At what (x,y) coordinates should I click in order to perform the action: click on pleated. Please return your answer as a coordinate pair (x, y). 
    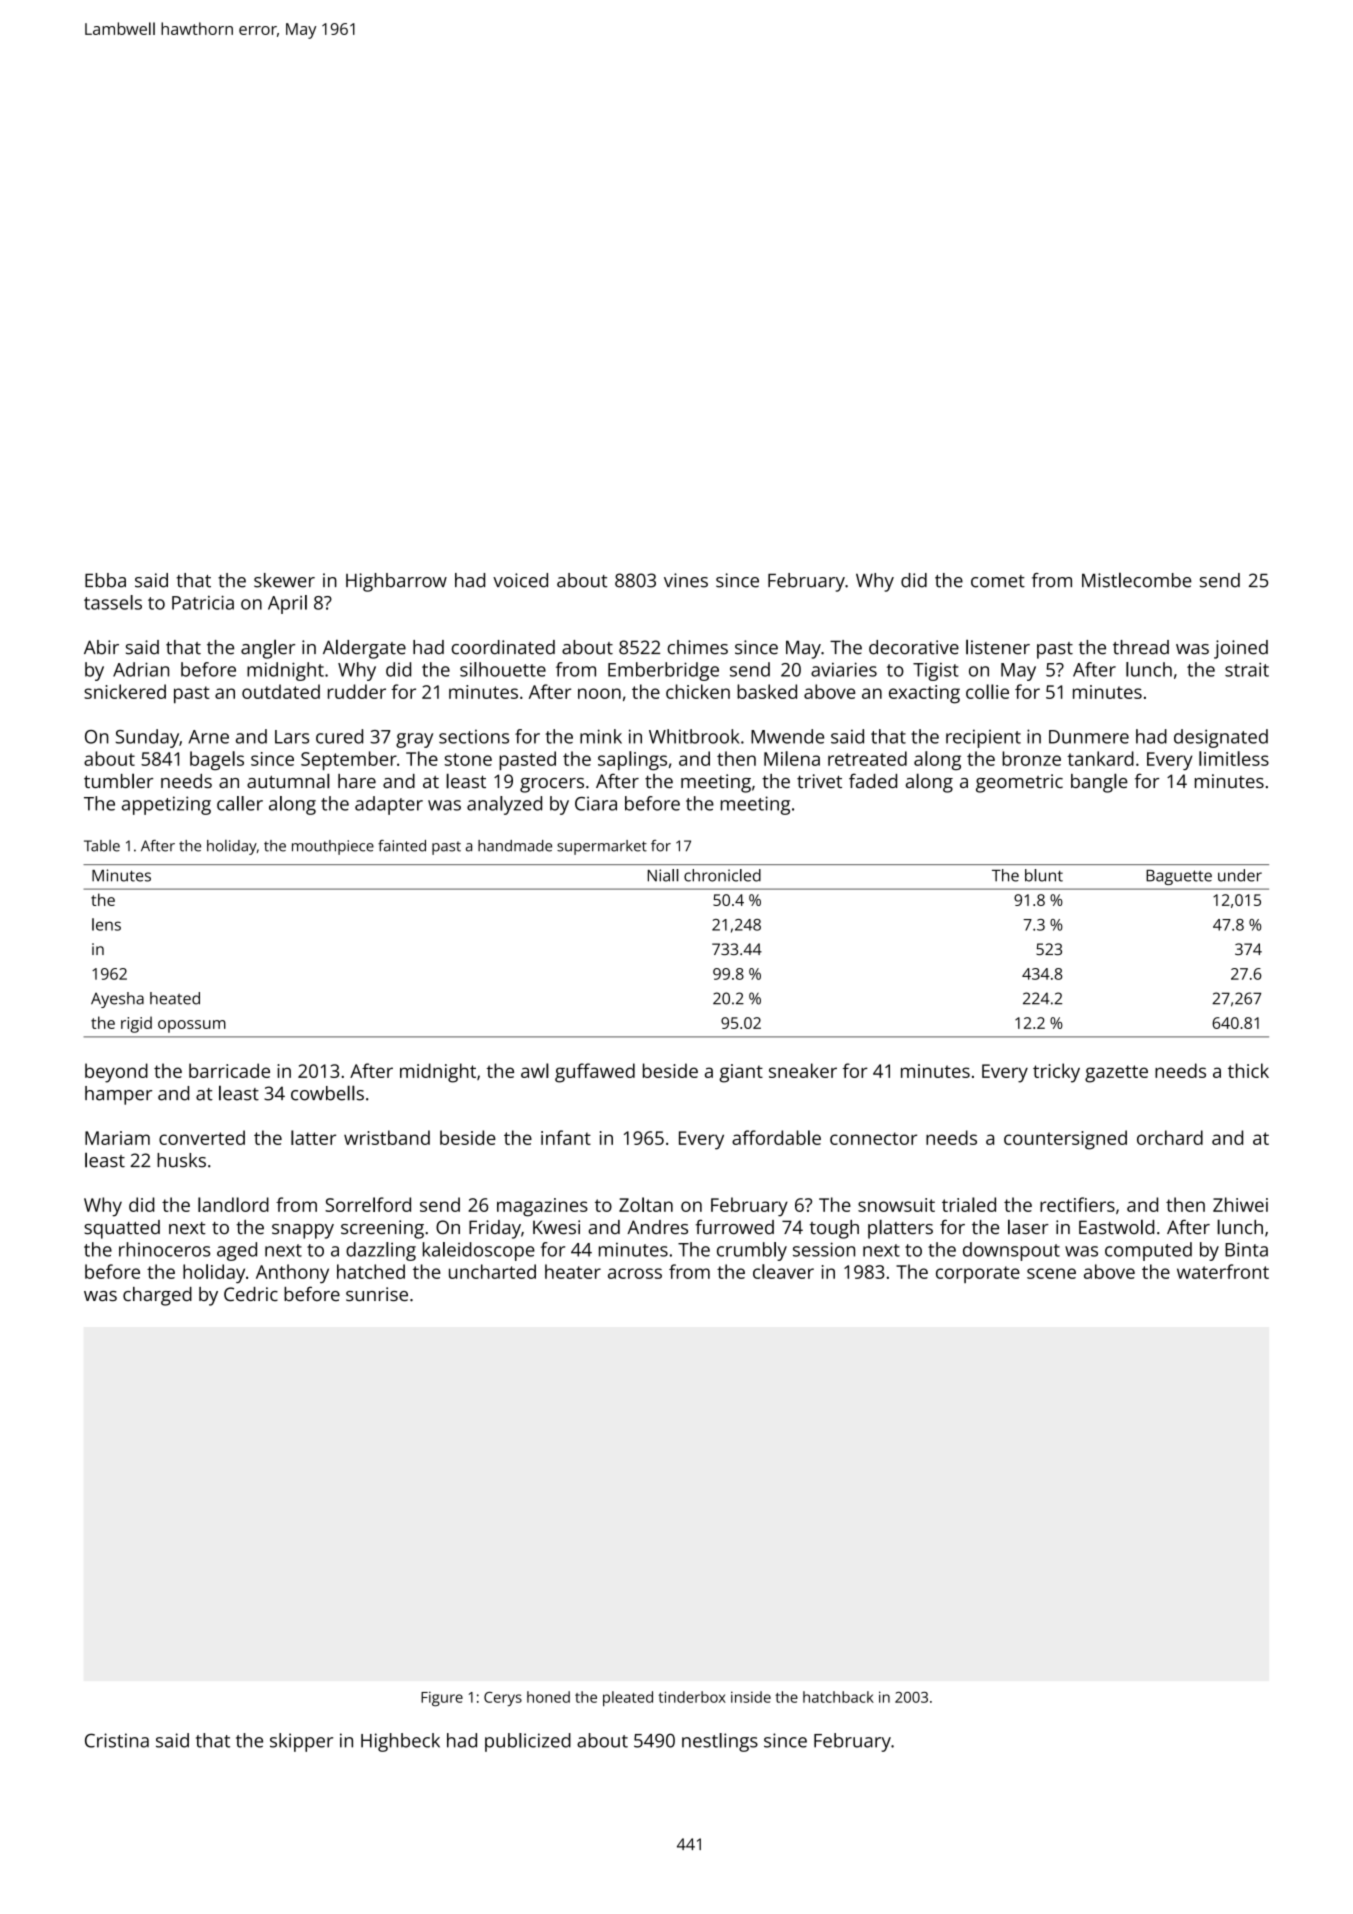
    Looking at the image, I should click on (628, 1698).
